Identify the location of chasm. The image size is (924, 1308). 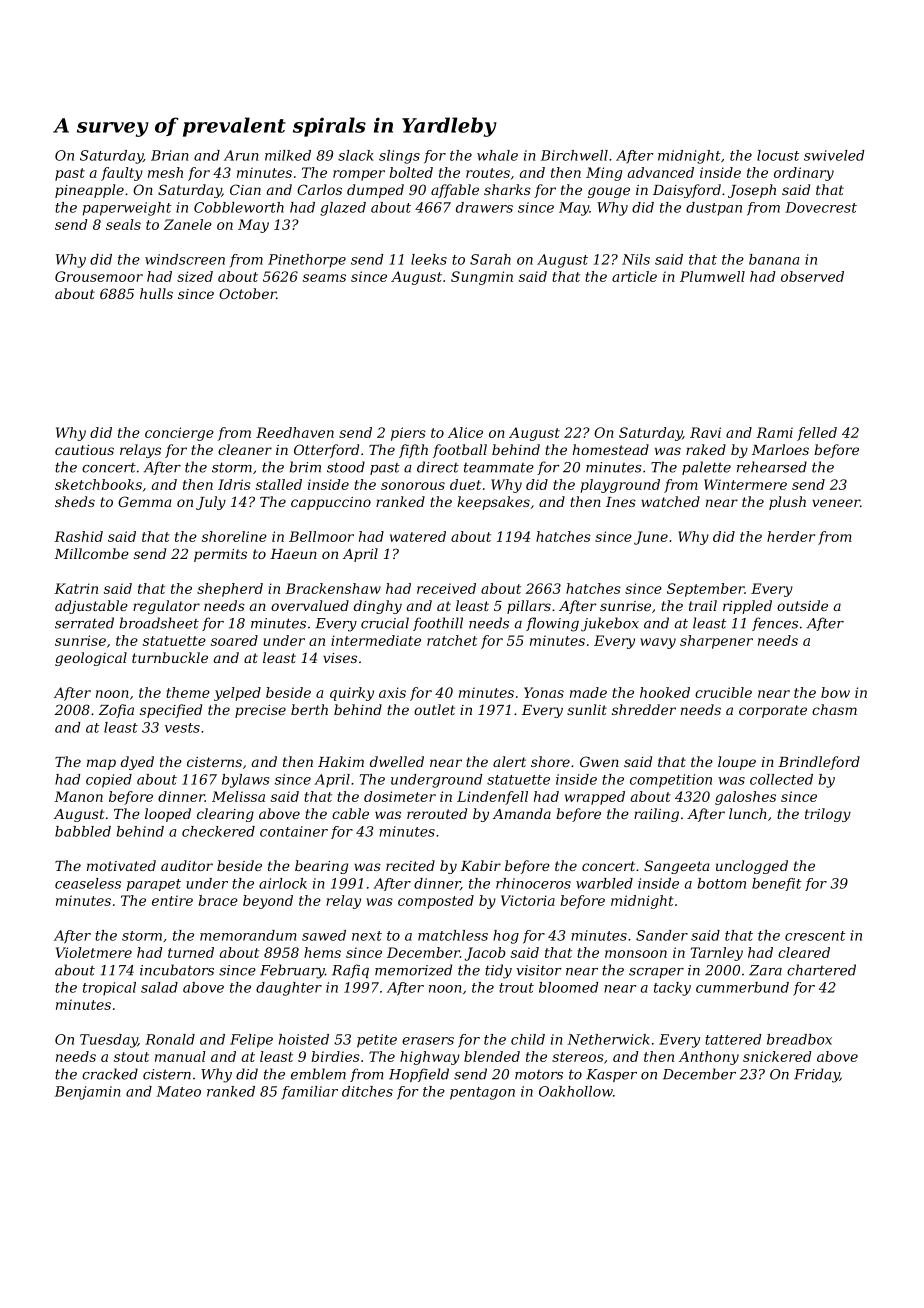
(834, 709).
